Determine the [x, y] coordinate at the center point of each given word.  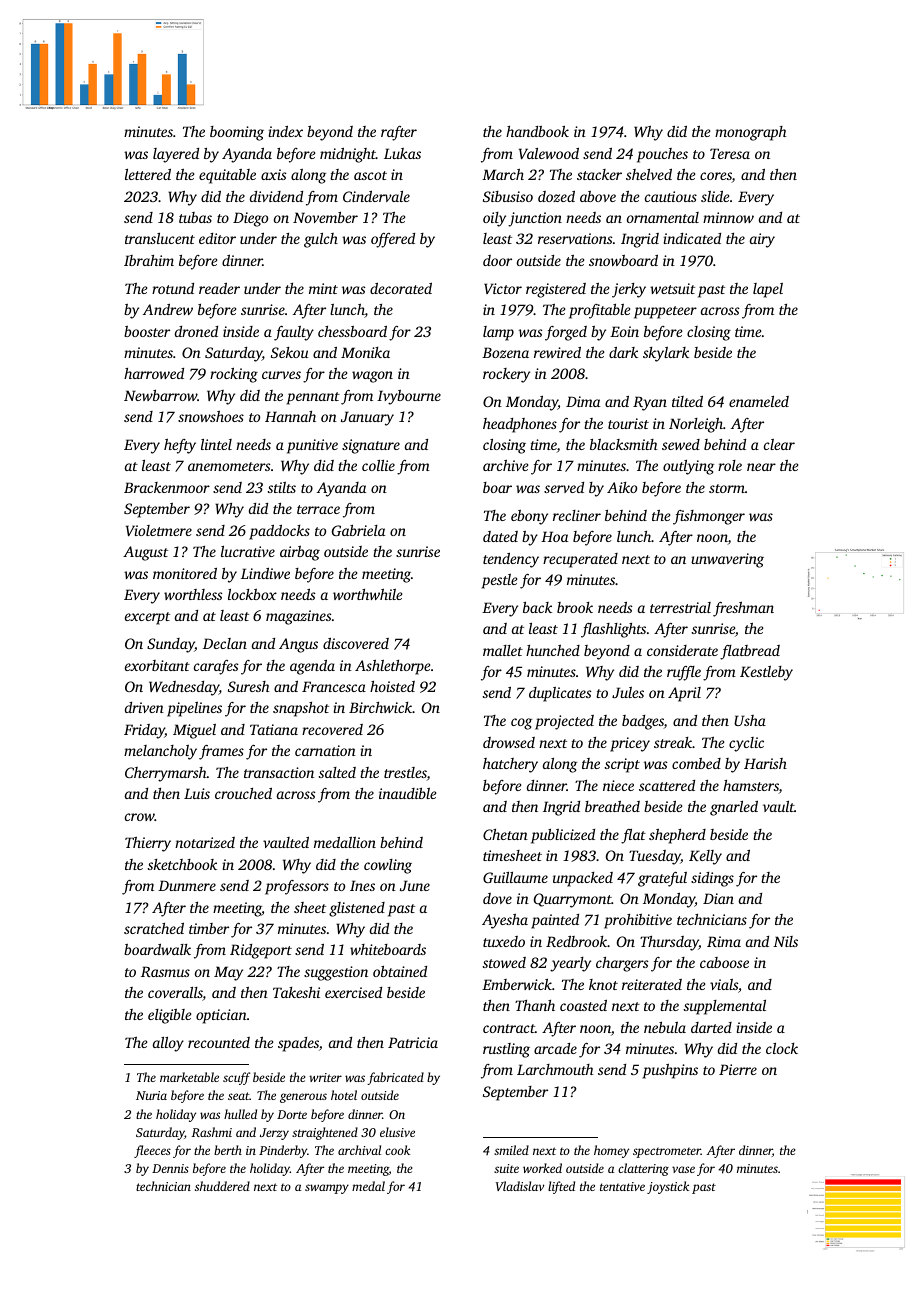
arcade [555, 1048]
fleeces [152, 1151]
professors [297, 887]
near [761, 467]
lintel [216, 444]
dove [497, 898]
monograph [751, 133]
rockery [506, 375]
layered [176, 155]
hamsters [751, 787]
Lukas [402, 153]
